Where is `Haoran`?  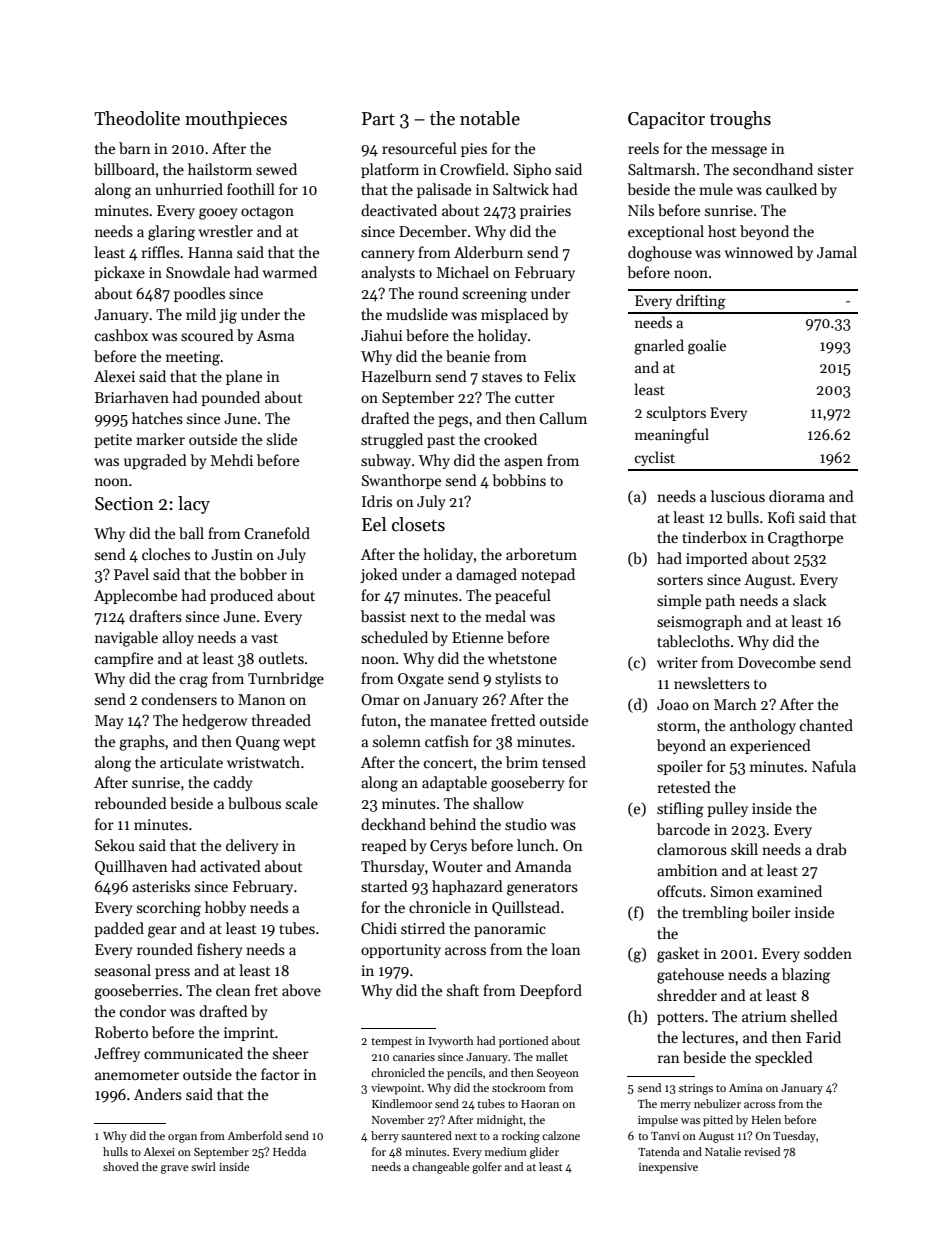 Haoran is located at coordinates (540, 1104).
